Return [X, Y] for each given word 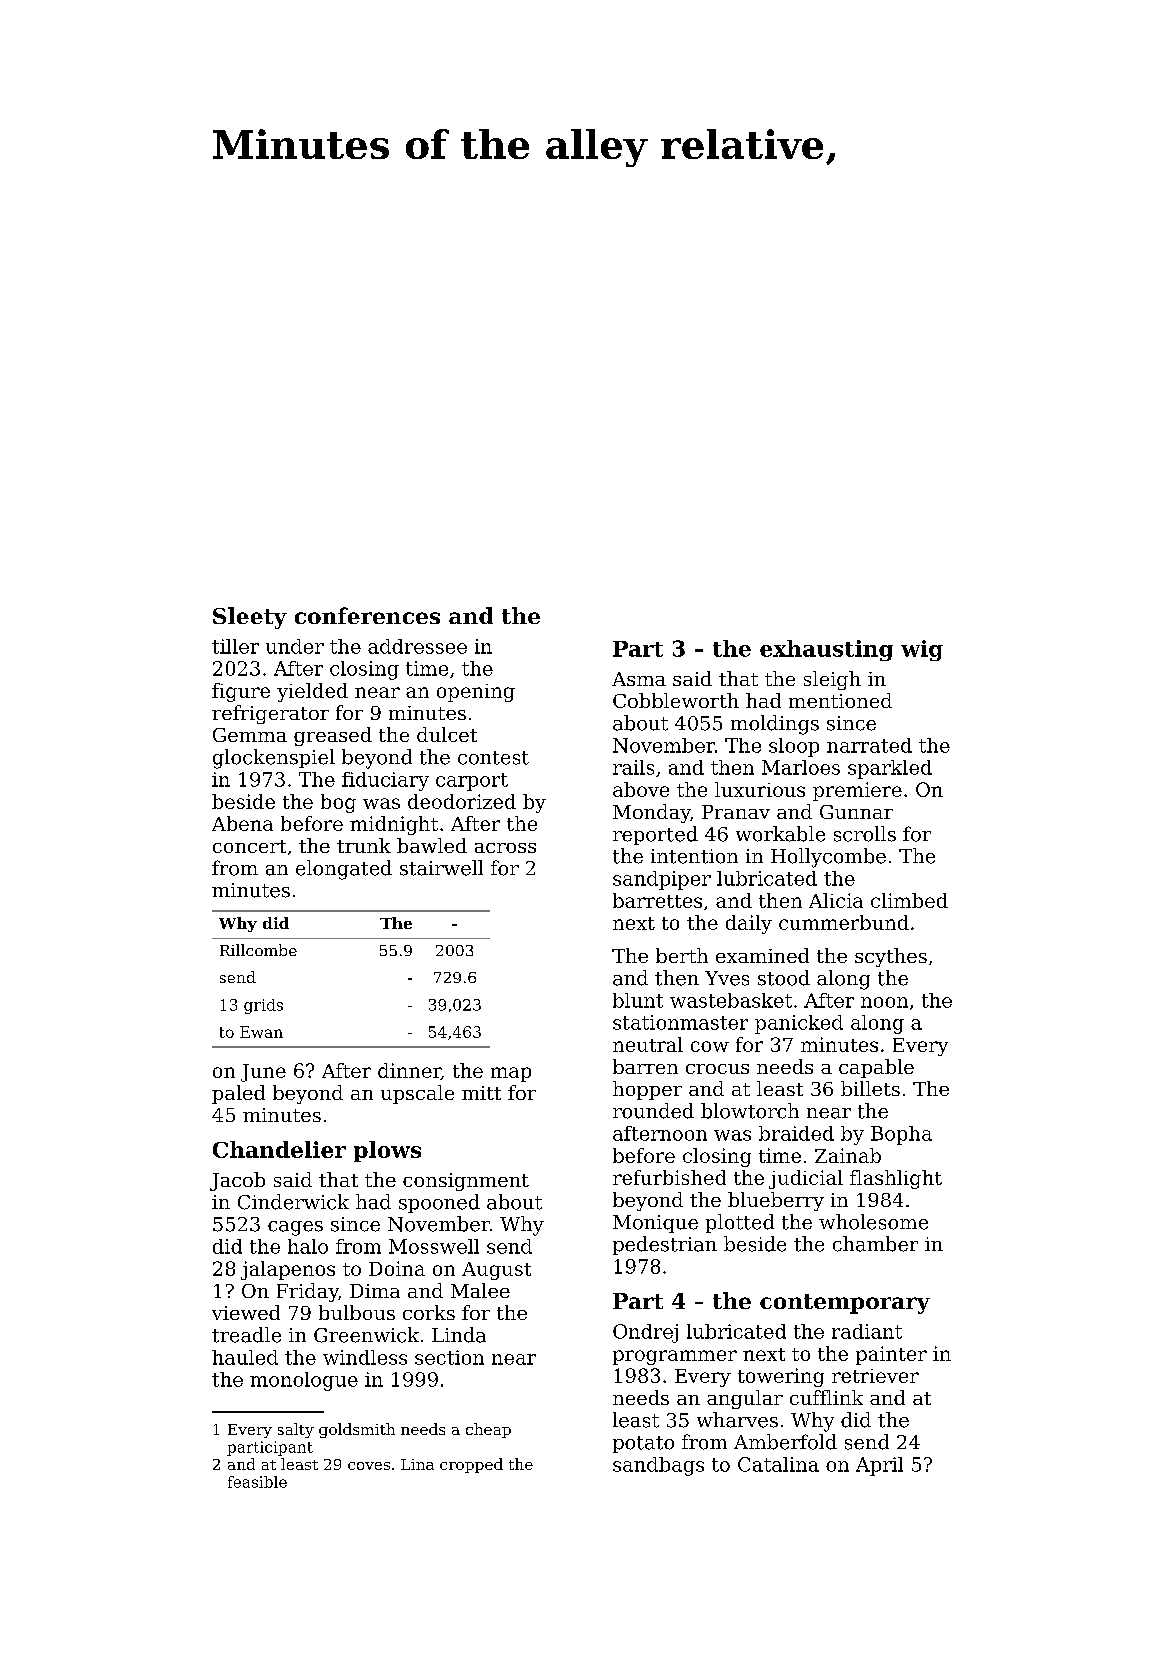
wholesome [873, 1222]
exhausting [826, 650]
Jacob [237, 1181]
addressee [417, 646]
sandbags [658, 1466]
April [879, 1466]
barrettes [657, 900]
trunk [364, 845]
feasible [257, 1482]
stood [784, 978]
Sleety [250, 618]
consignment [466, 1182]
